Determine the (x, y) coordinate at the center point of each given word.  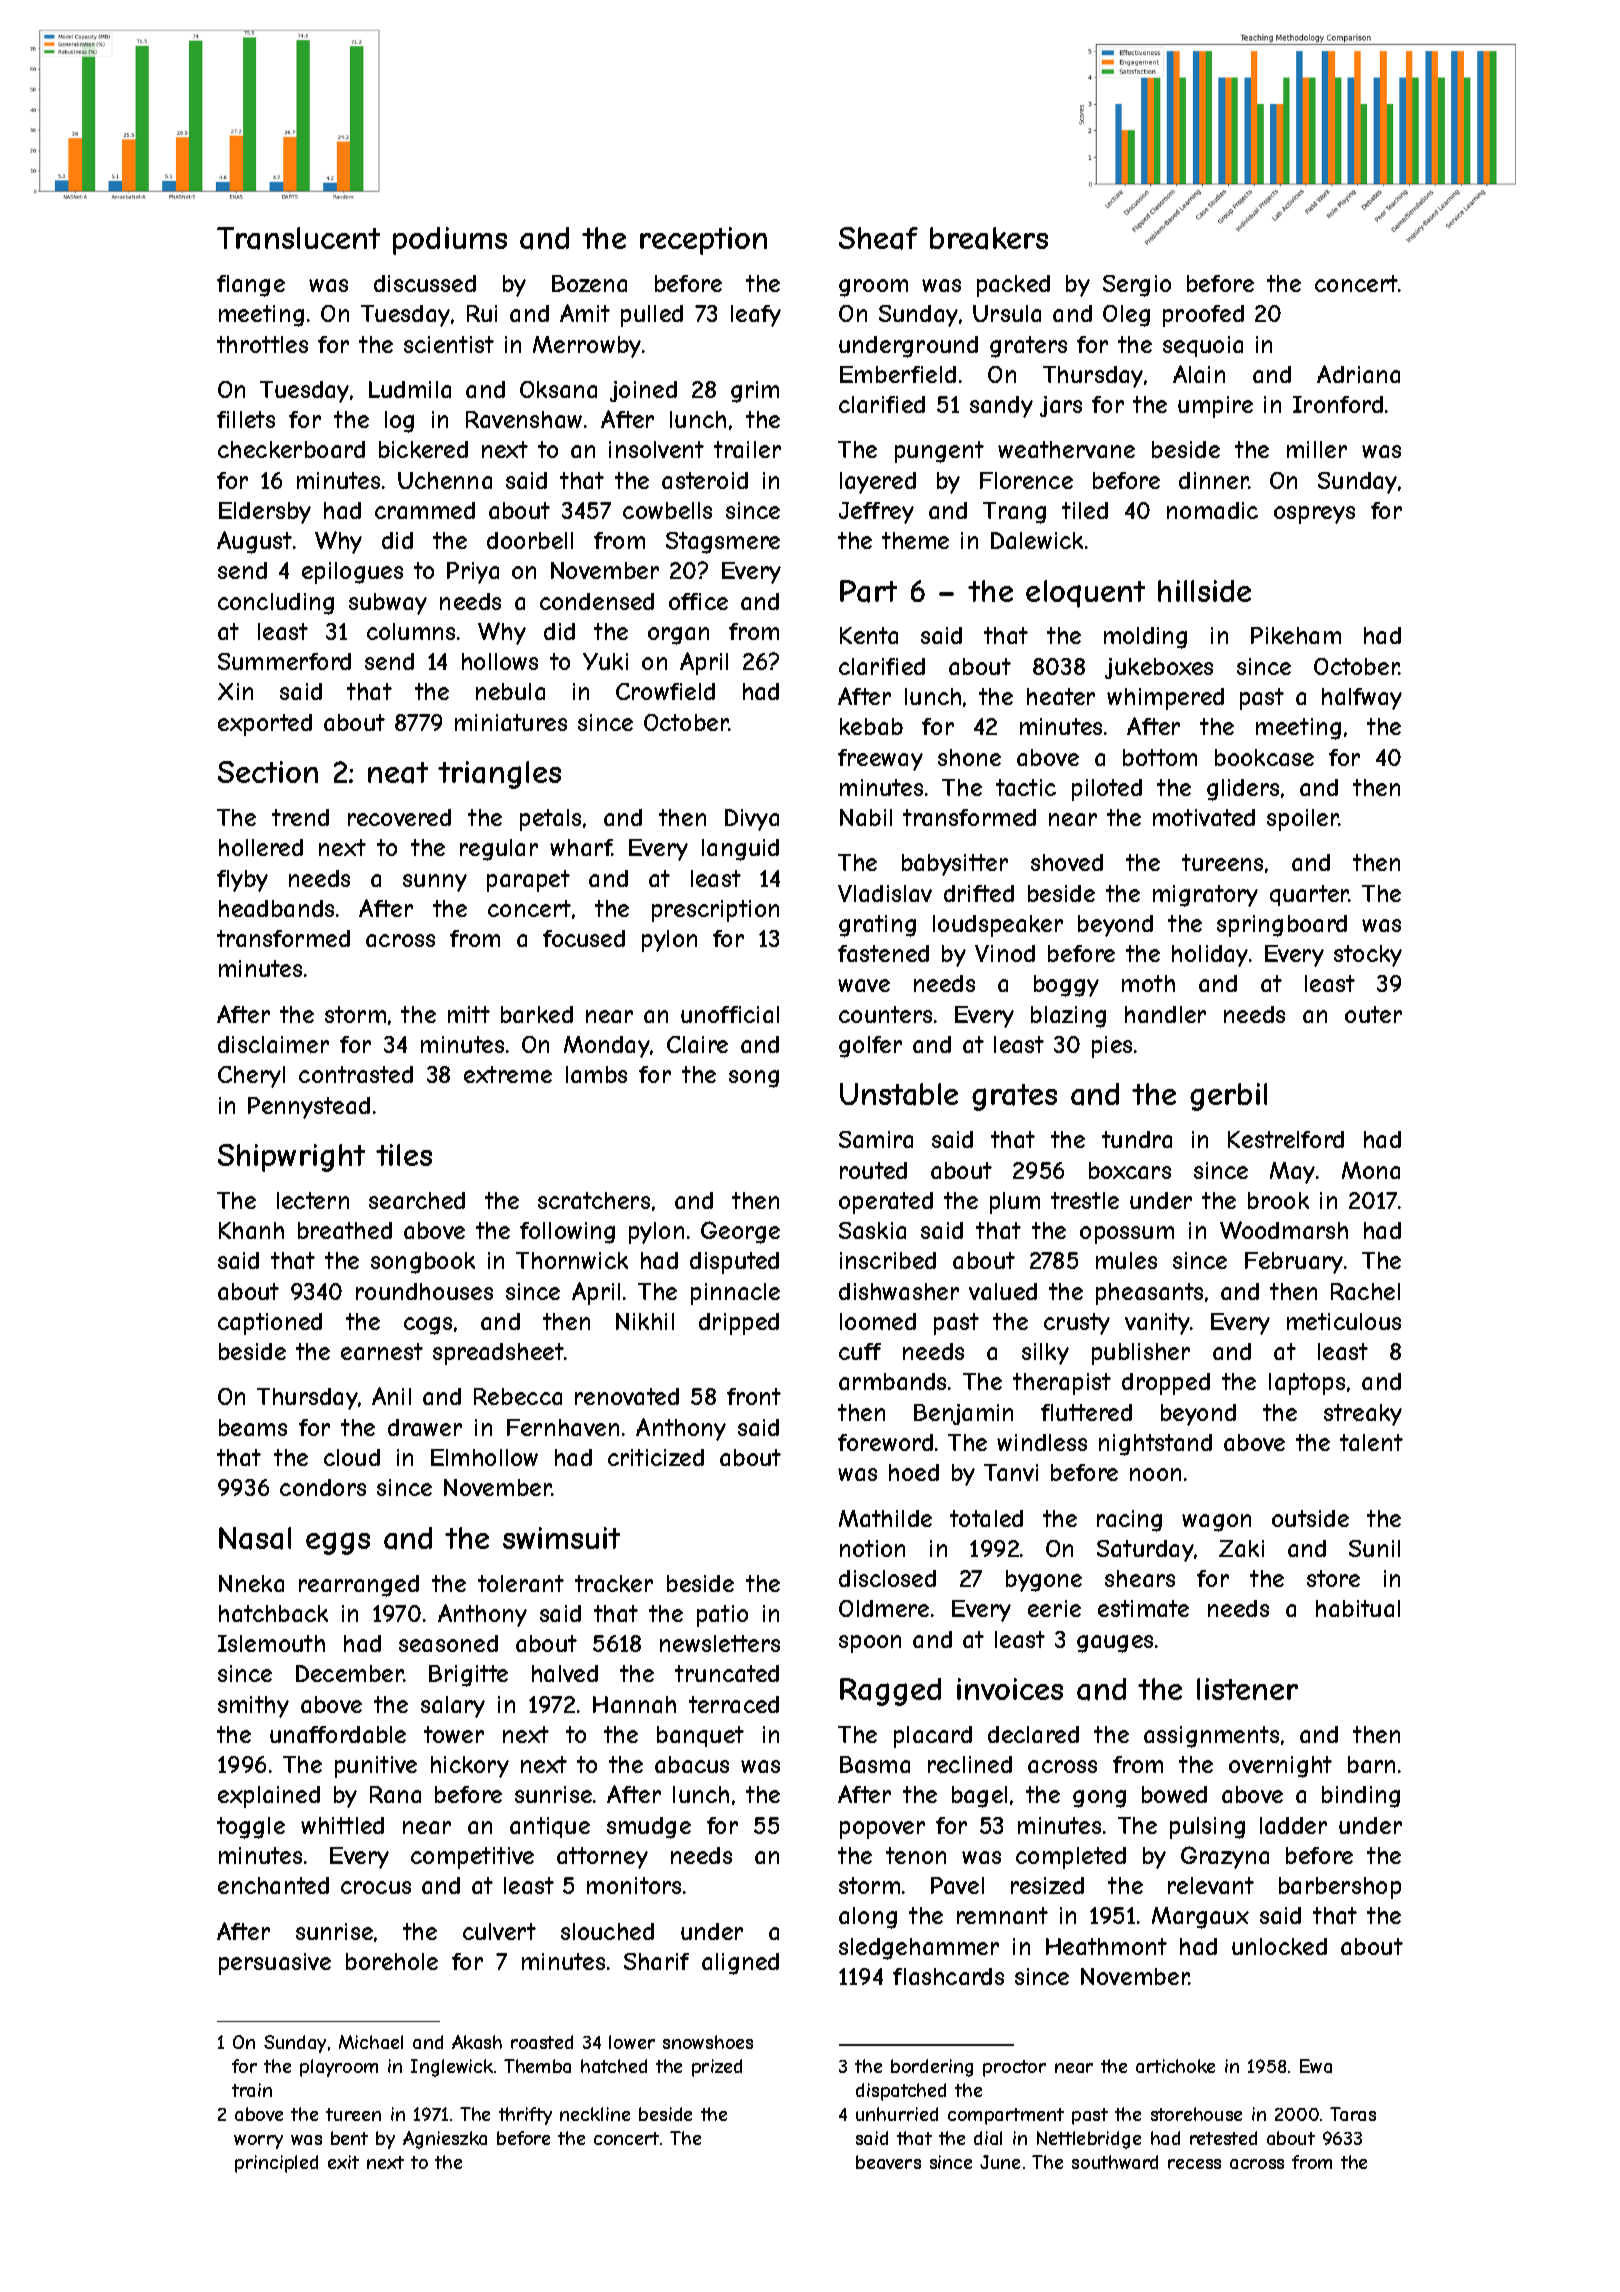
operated (886, 1203)
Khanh (251, 1230)
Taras (1353, 2114)
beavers (888, 2162)
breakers (989, 238)
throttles (262, 344)
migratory (1205, 896)
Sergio (1137, 286)
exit (343, 2162)
